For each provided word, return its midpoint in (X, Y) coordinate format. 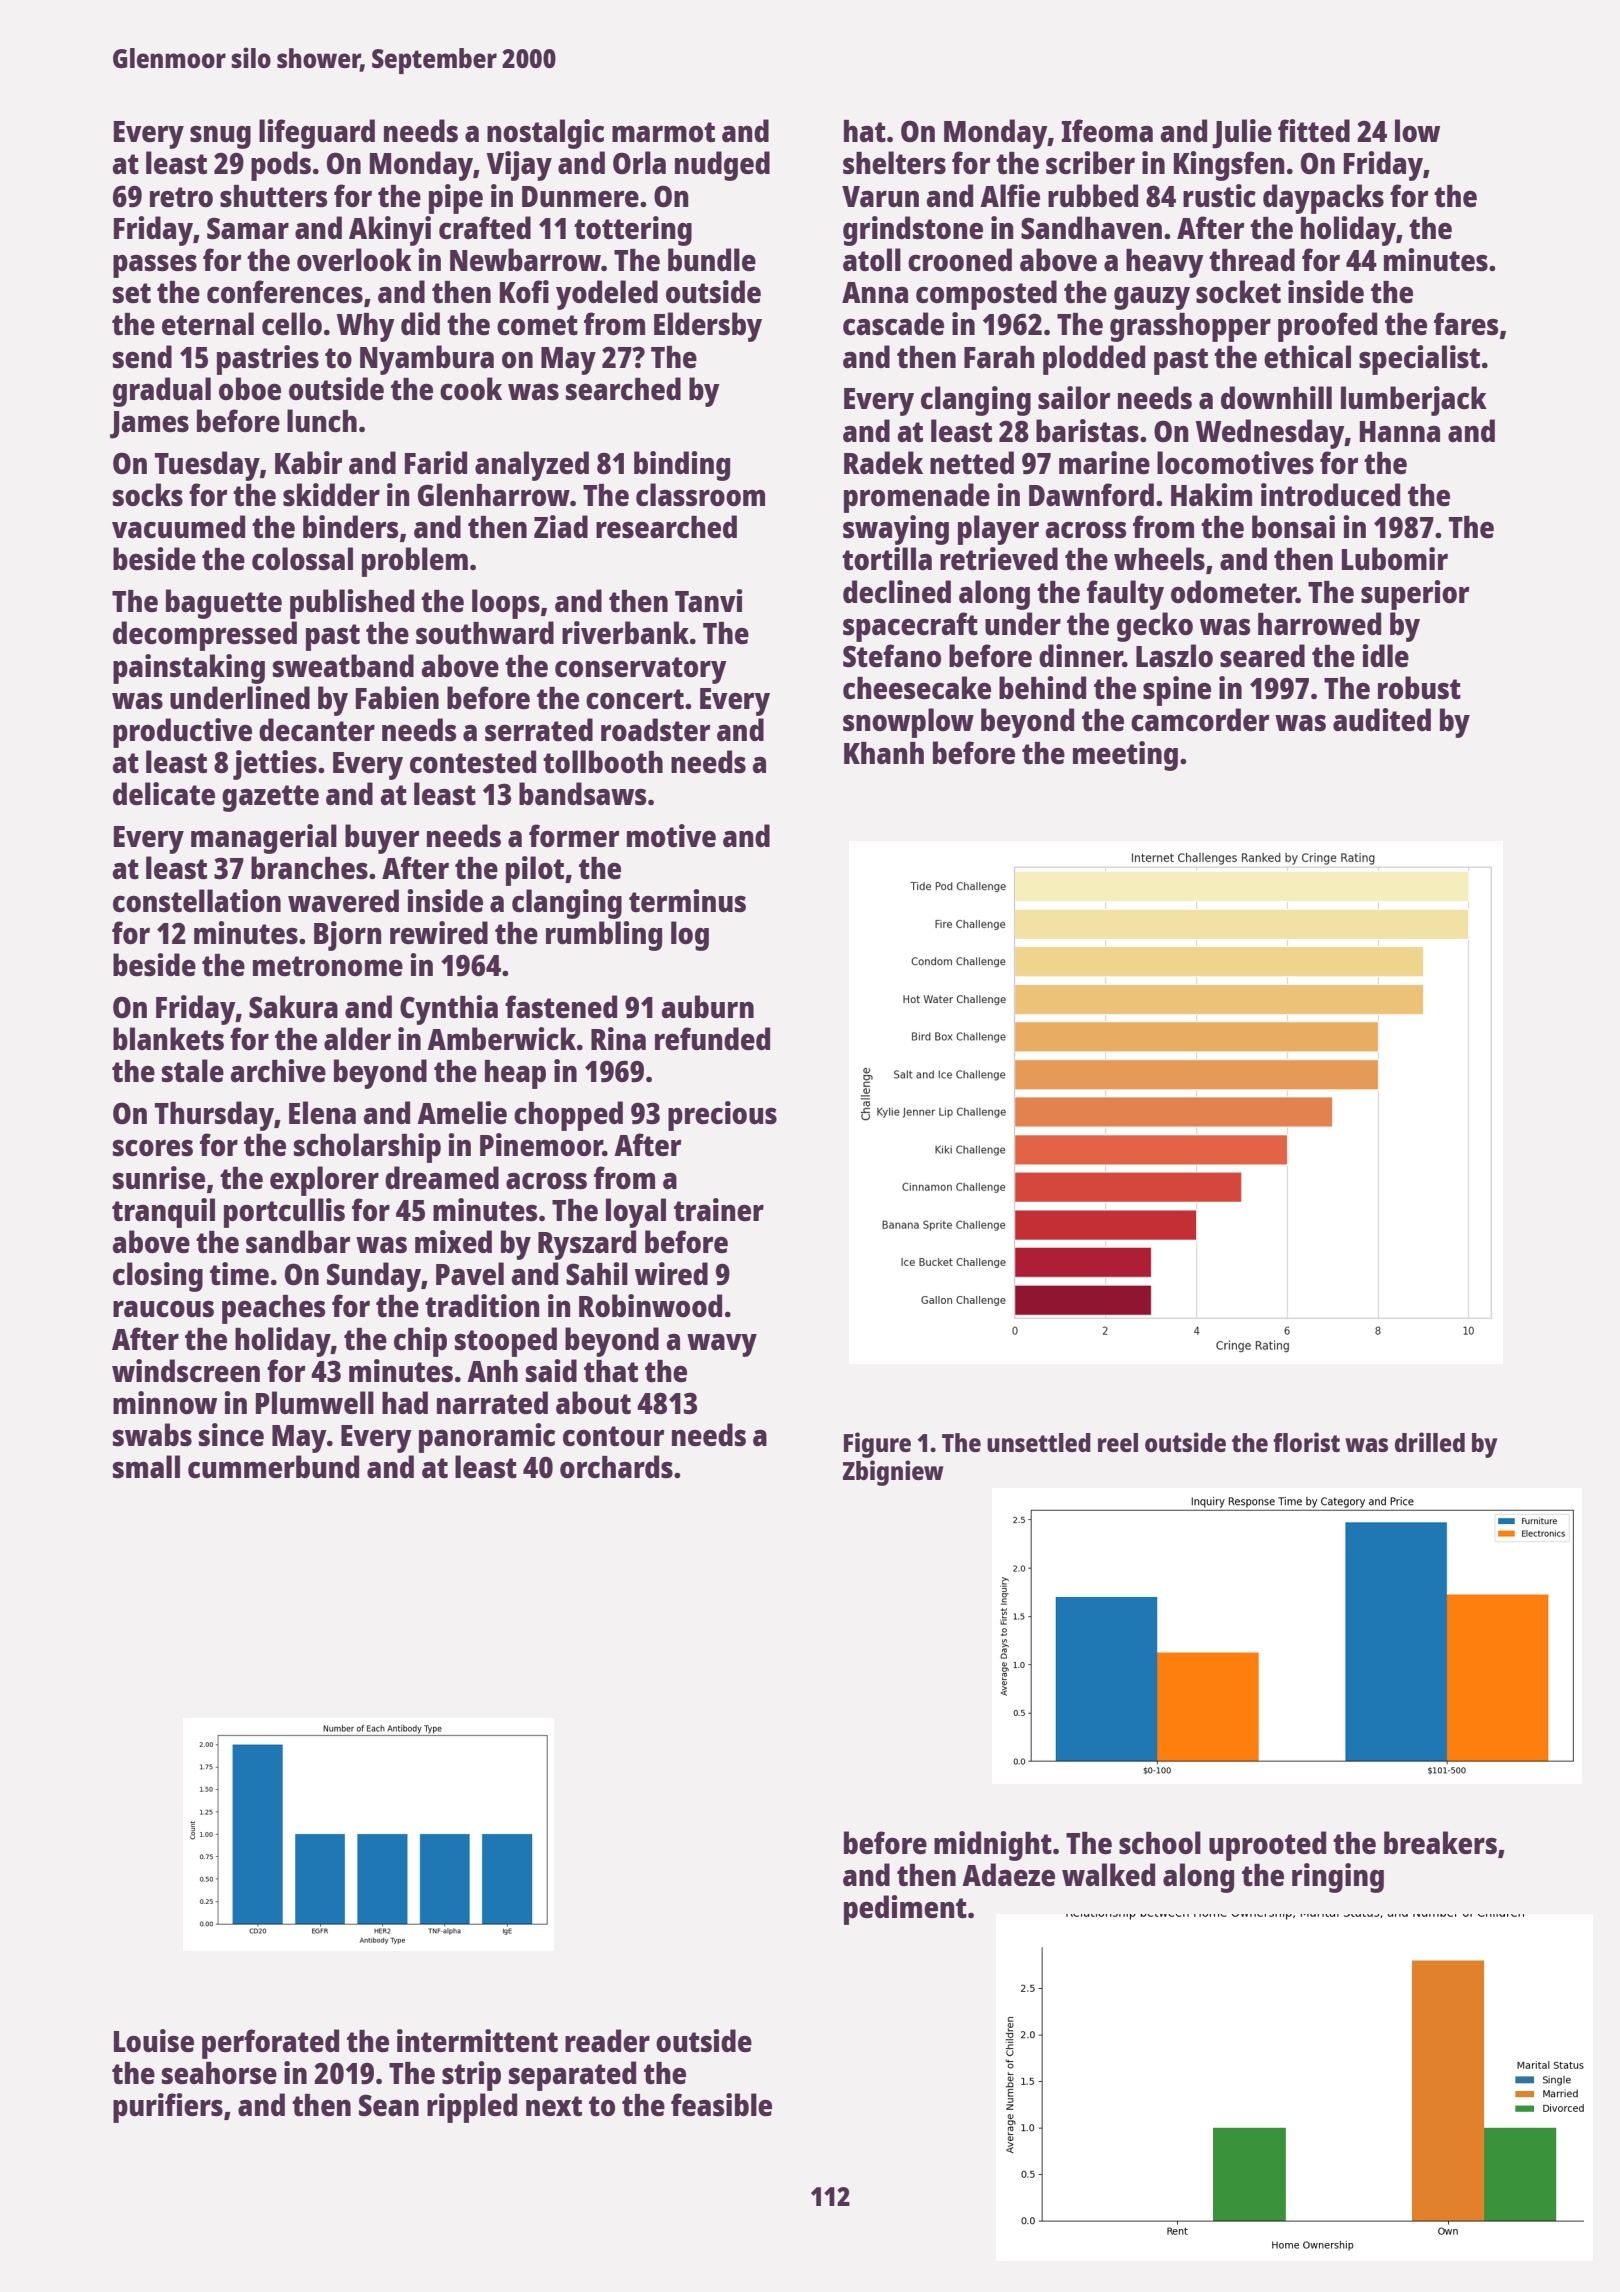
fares (1466, 324)
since (231, 1435)
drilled (1430, 1442)
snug (220, 137)
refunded (712, 1039)
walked (1108, 1875)
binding (682, 466)
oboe (250, 388)
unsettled (1039, 1442)
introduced (1330, 495)
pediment (905, 1910)
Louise (154, 2040)
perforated (270, 2044)
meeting (1125, 756)
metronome (328, 966)
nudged (722, 166)
